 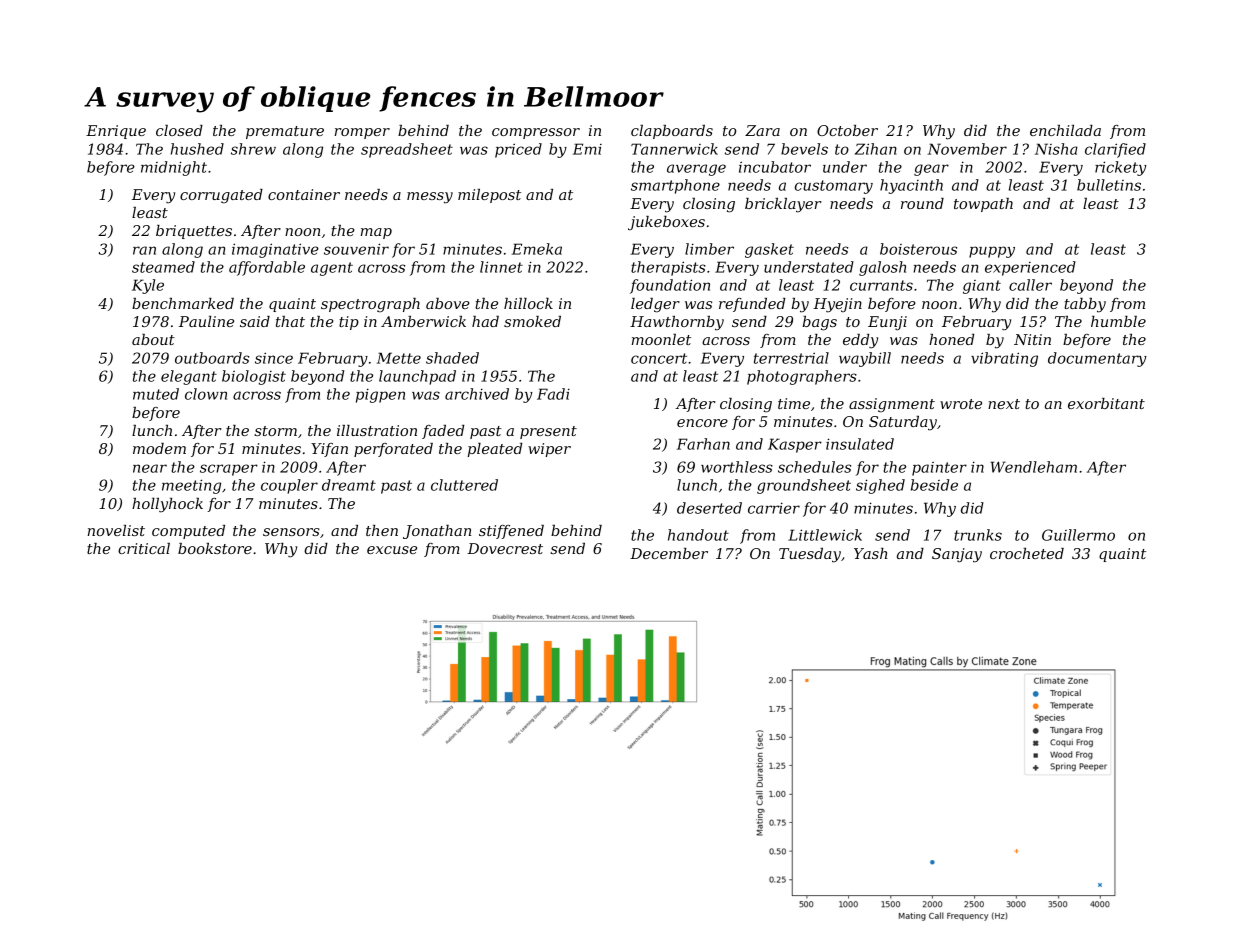 I want to click on boisterous, so click(x=918, y=249).
